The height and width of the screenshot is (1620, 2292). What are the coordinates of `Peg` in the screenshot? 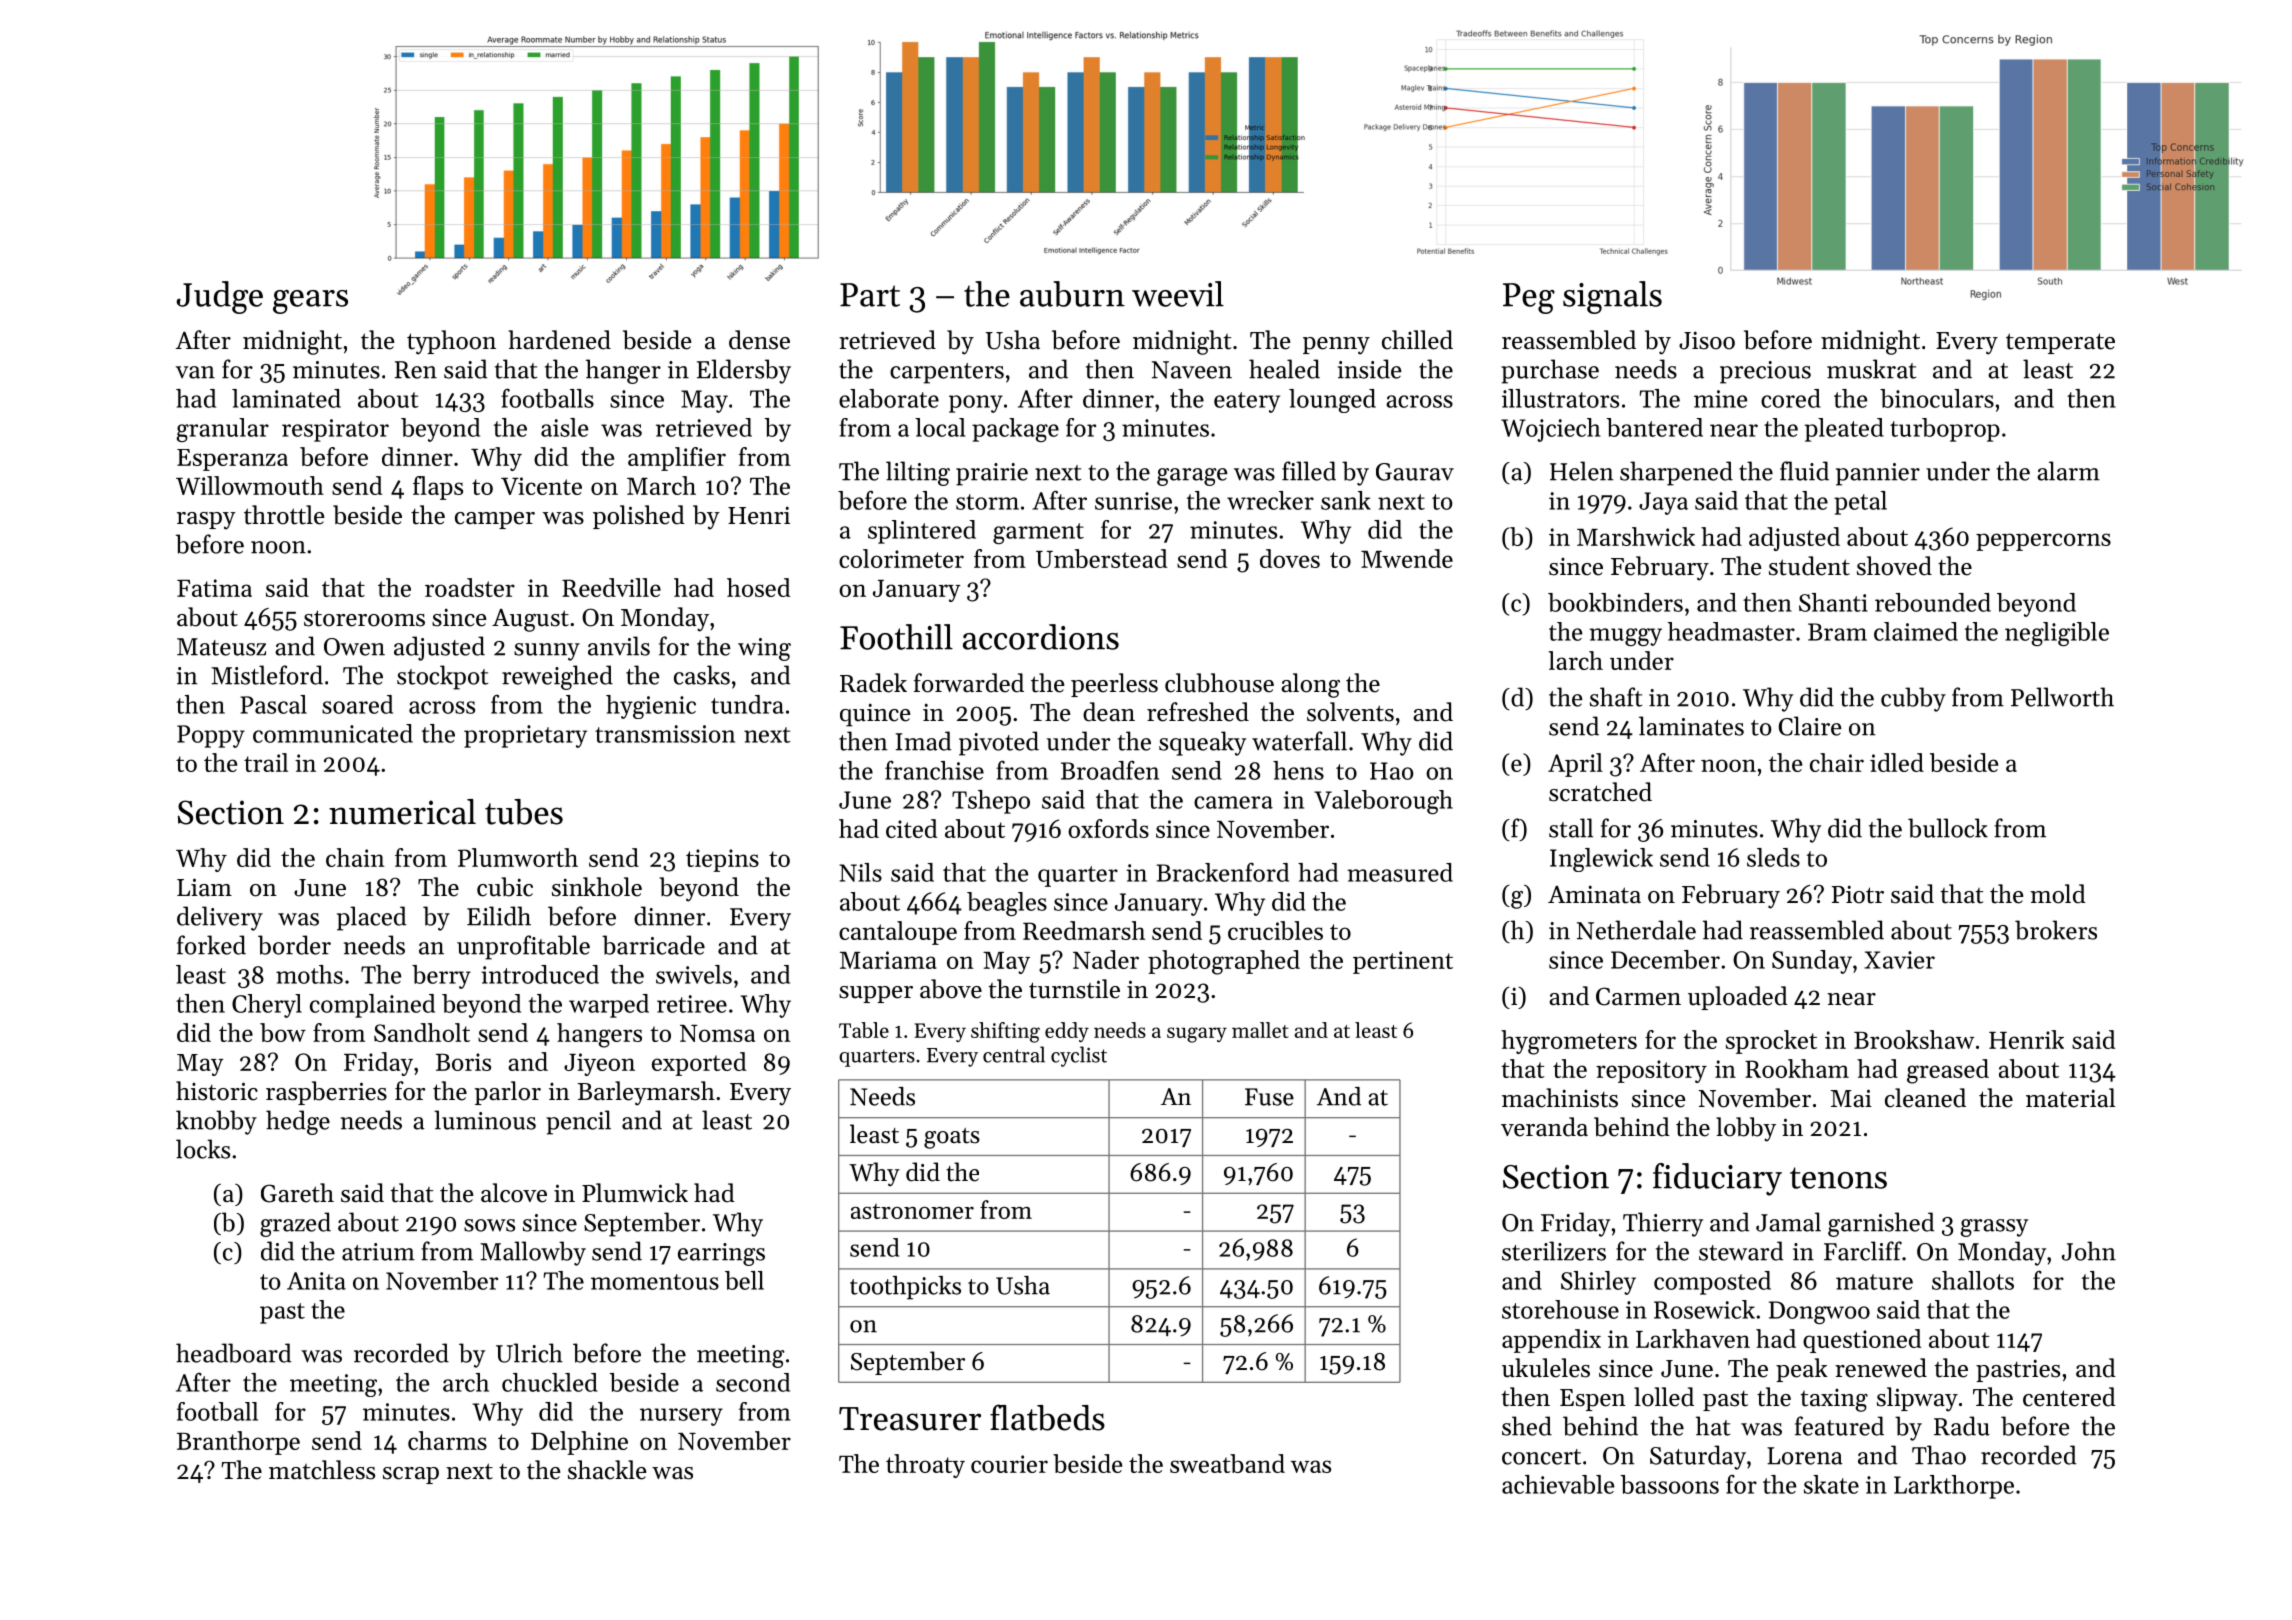 It's located at (1529, 298).
